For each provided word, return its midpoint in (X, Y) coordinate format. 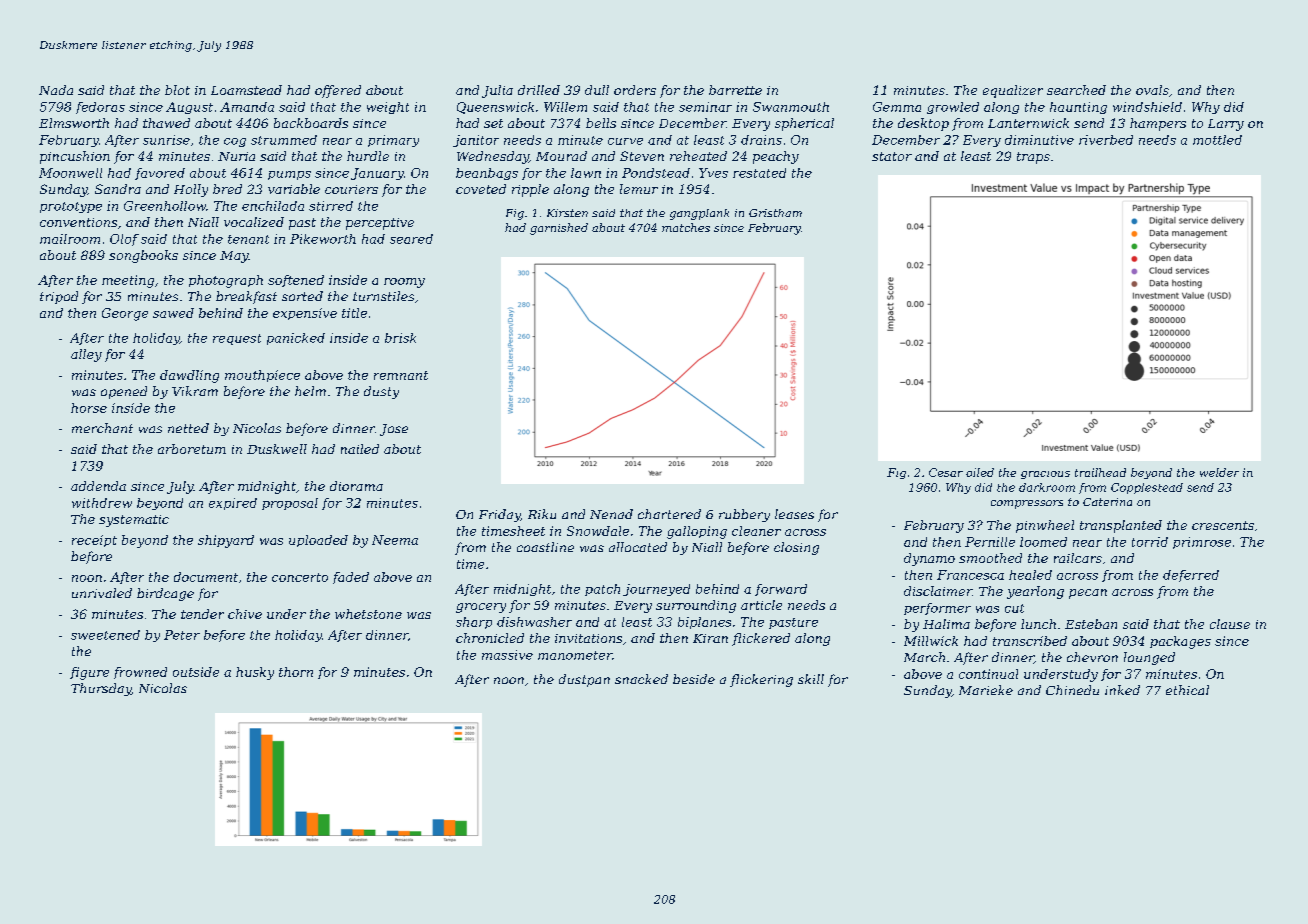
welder (1219, 472)
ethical (1187, 690)
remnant (401, 375)
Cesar (946, 472)
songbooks (143, 256)
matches (686, 227)
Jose (394, 430)
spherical (804, 124)
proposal (290, 504)
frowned (140, 673)
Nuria (236, 156)
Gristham (775, 213)
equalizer (1013, 91)
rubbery (744, 515)
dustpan (584, 680)
